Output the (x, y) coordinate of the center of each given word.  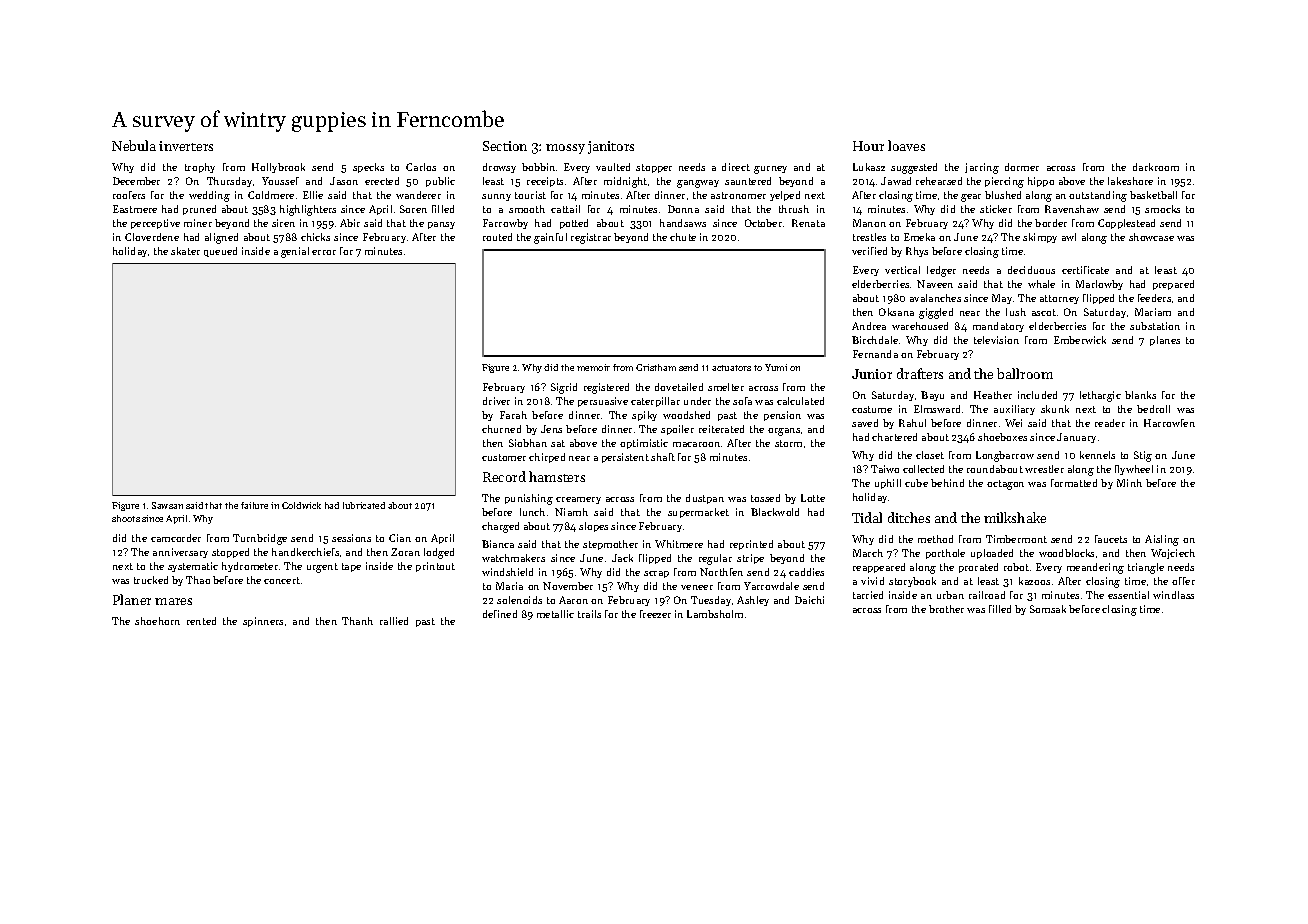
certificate (1085, 270)
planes (1165, 341)
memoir (593, 367)
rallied (394, 621)
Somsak (1048, 609)
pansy (441, 225)
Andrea (869, 326)
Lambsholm (715, 614)
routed (497, 237)
